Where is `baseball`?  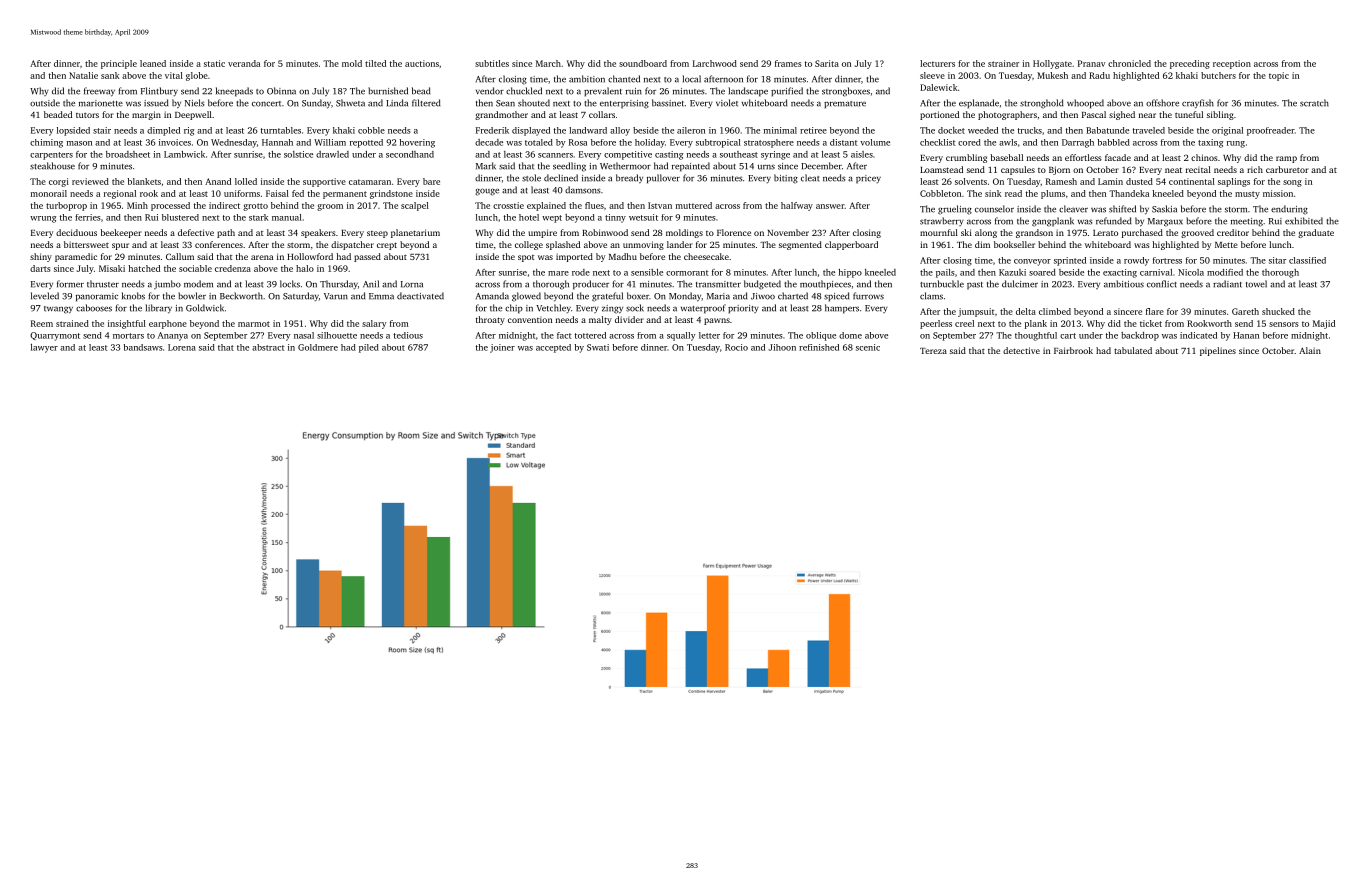
baseball is located at coordinates (1006, 157).
